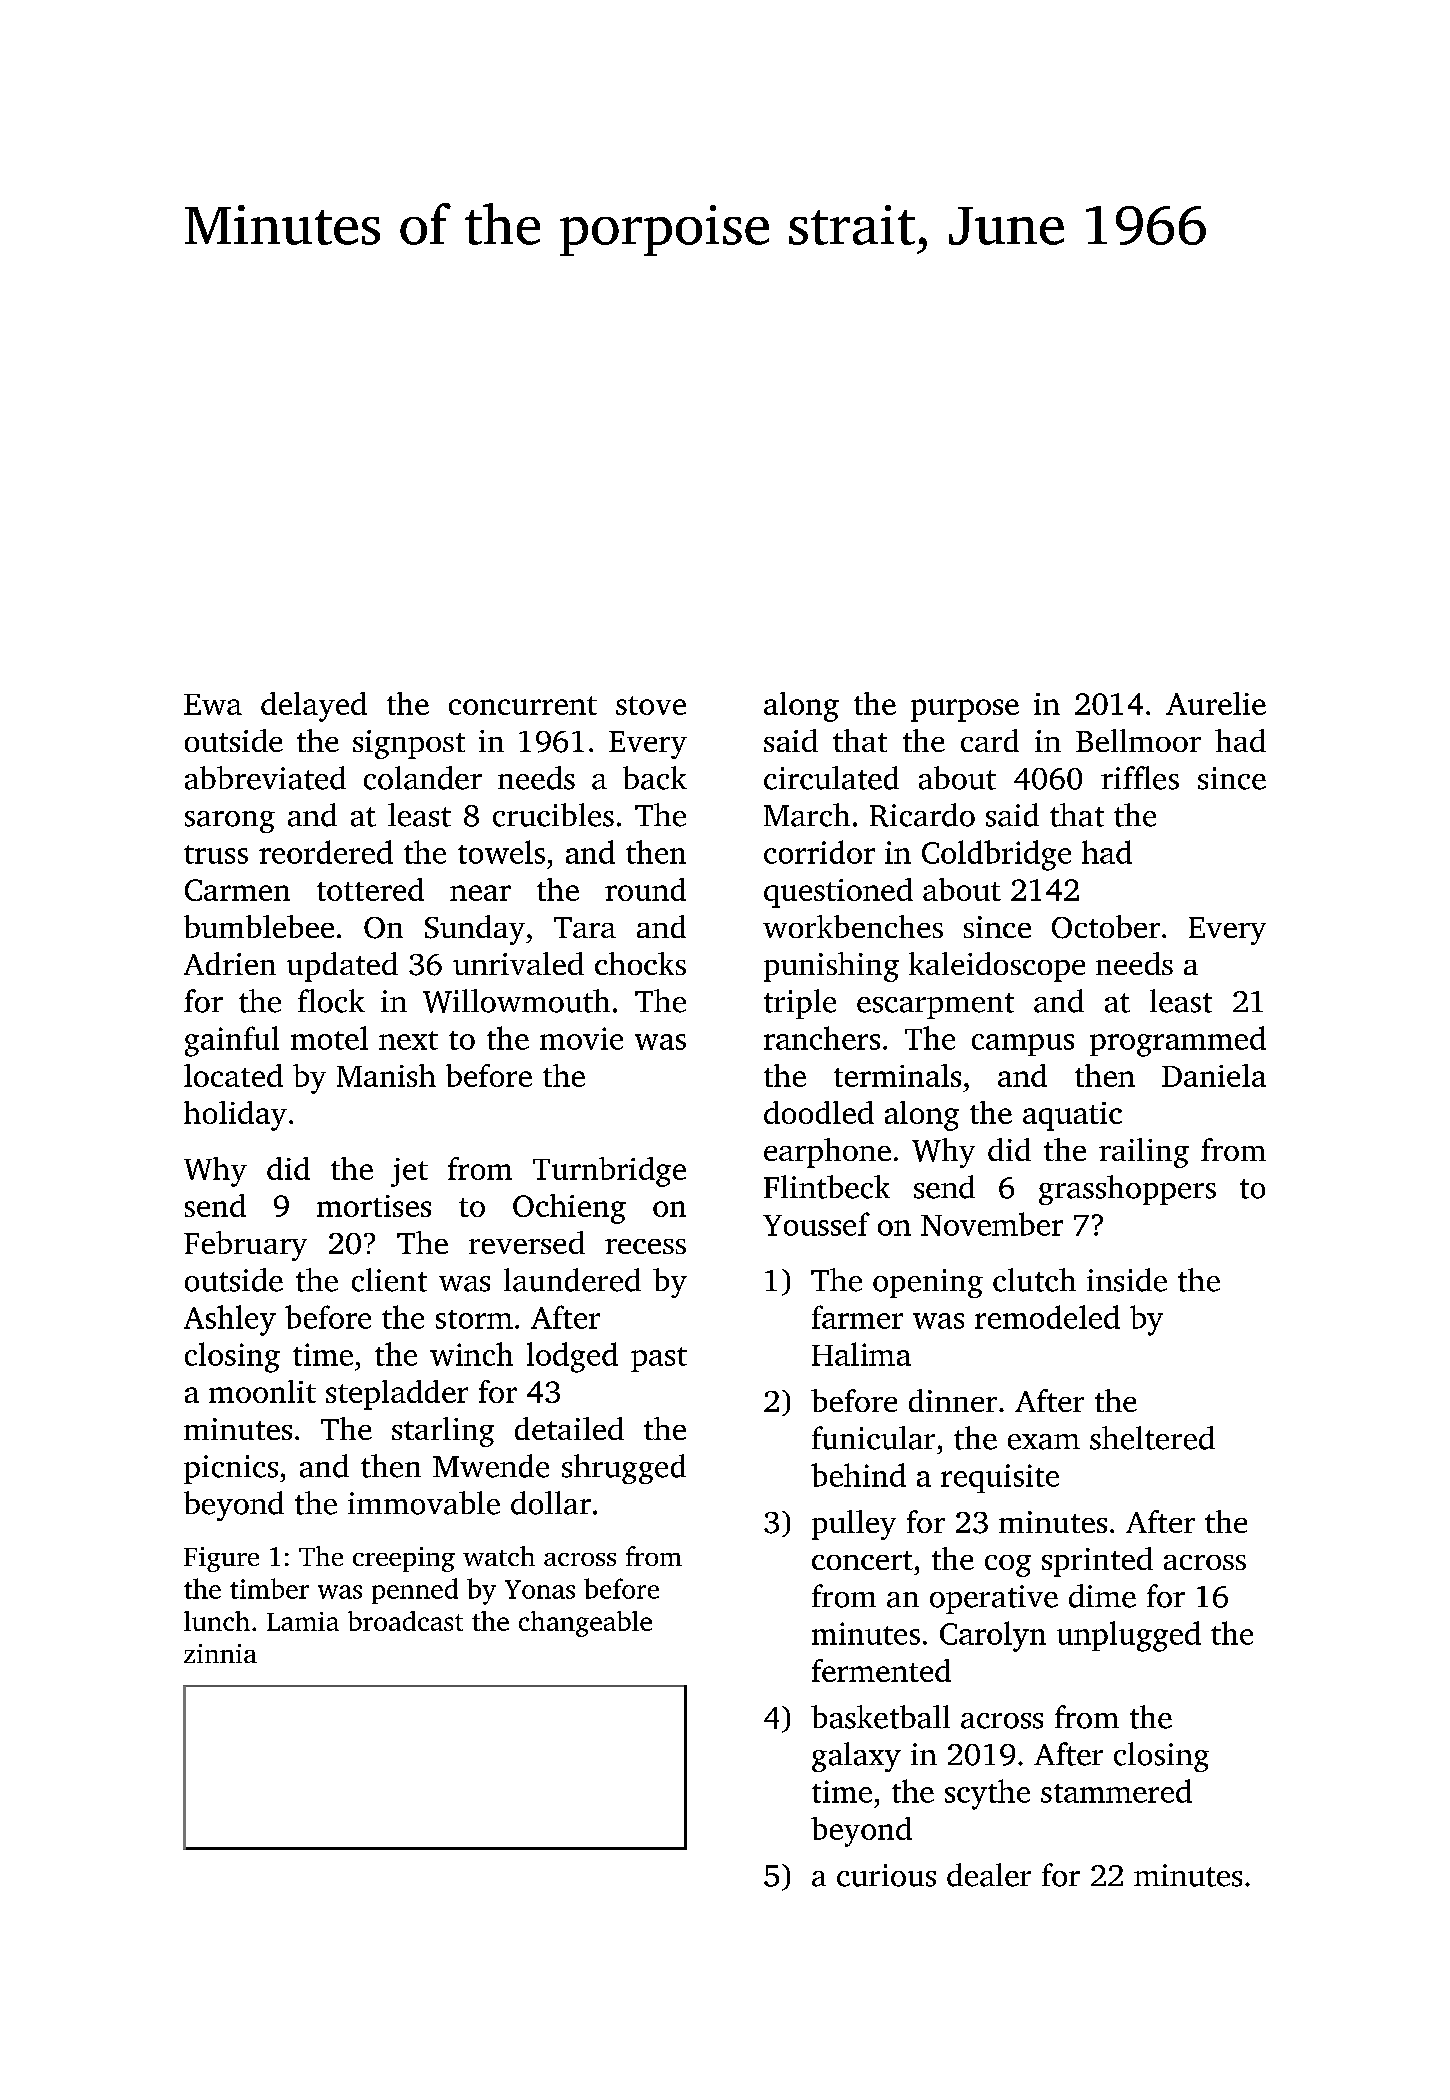  What do you see at coordinates (856, 1757) in the document?
I see `galaxy` at bounding box center [856, 1757].
